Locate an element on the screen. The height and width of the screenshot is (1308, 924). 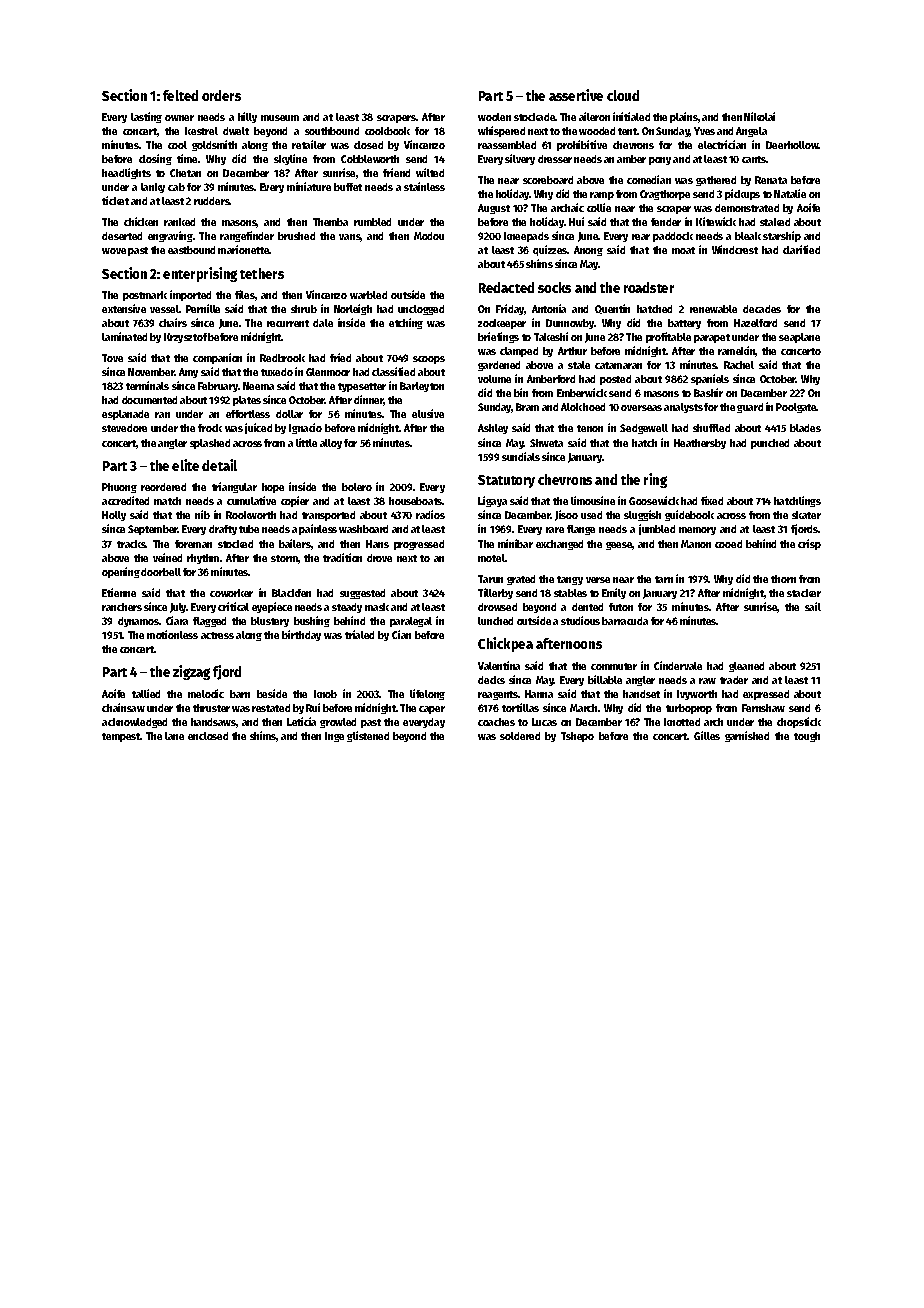
detail is located at coordinates (219, 465).
